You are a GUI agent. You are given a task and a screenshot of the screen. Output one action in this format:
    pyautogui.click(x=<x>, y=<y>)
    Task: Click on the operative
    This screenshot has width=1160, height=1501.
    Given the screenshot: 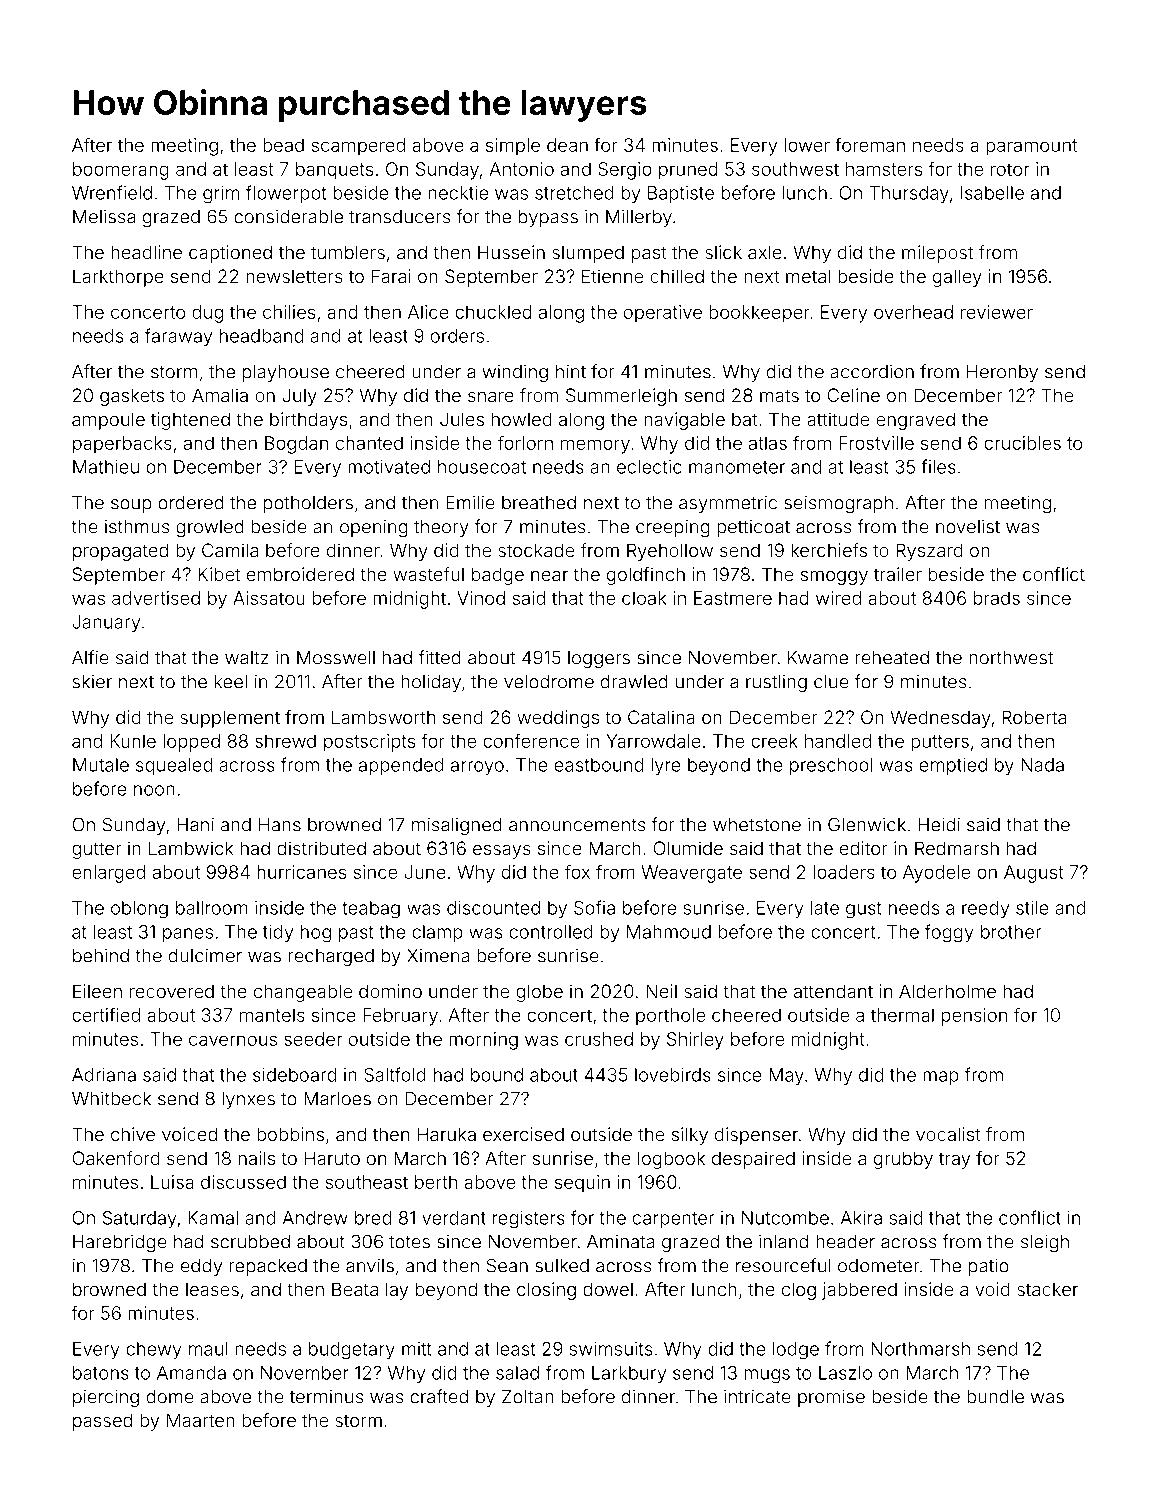 What is the action you would take?
    pyautogui.click(x=663, y=314)
